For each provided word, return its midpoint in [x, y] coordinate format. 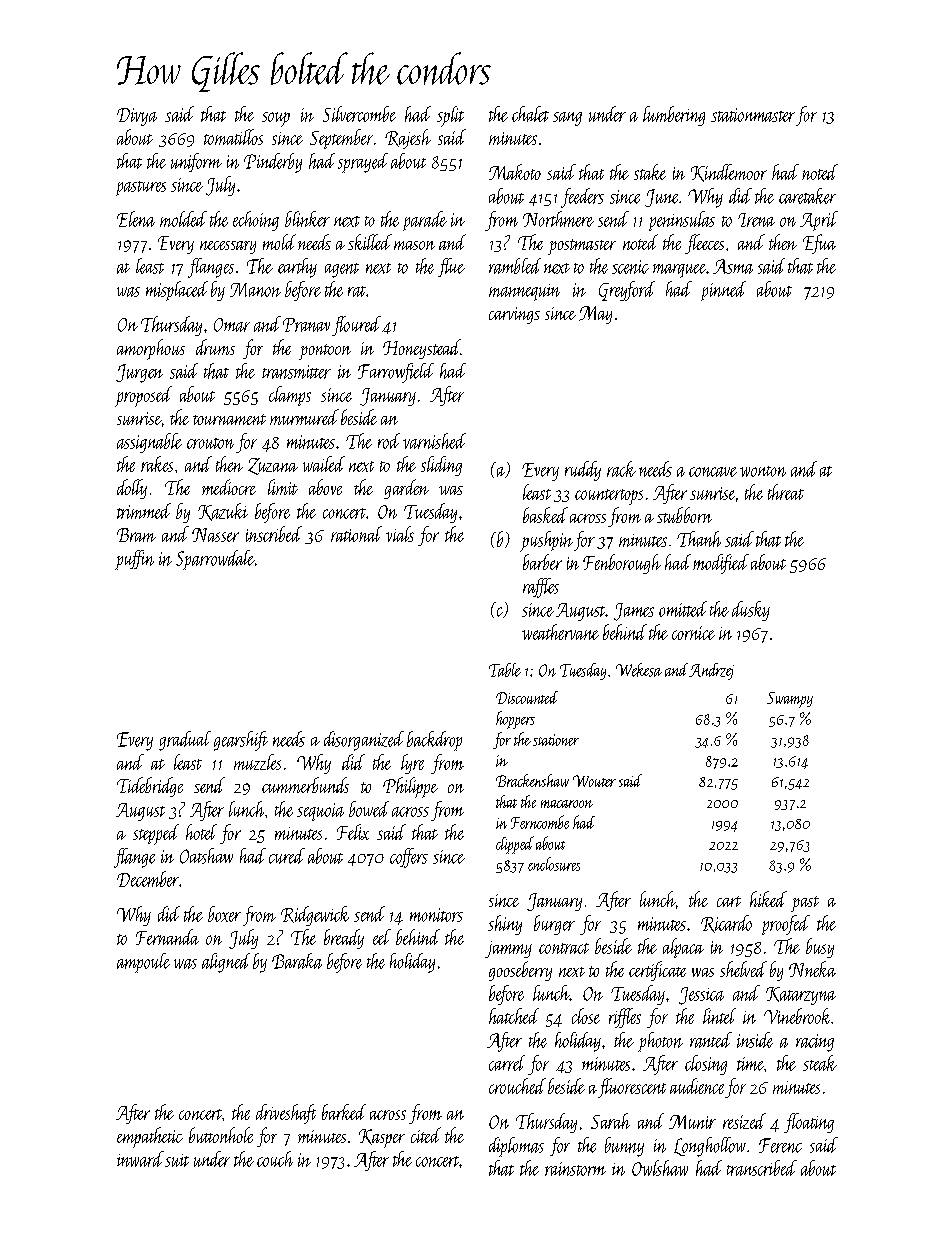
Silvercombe [359, 114]
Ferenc [780, 1145]
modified [721, 564]
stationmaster [753, 115]
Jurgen [139, 373]
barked [344, 1112]
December [148, 879]
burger [554, 925]
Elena [136, 219]
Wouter [594, 781]
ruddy [583, 471]
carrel [507, 1063]
